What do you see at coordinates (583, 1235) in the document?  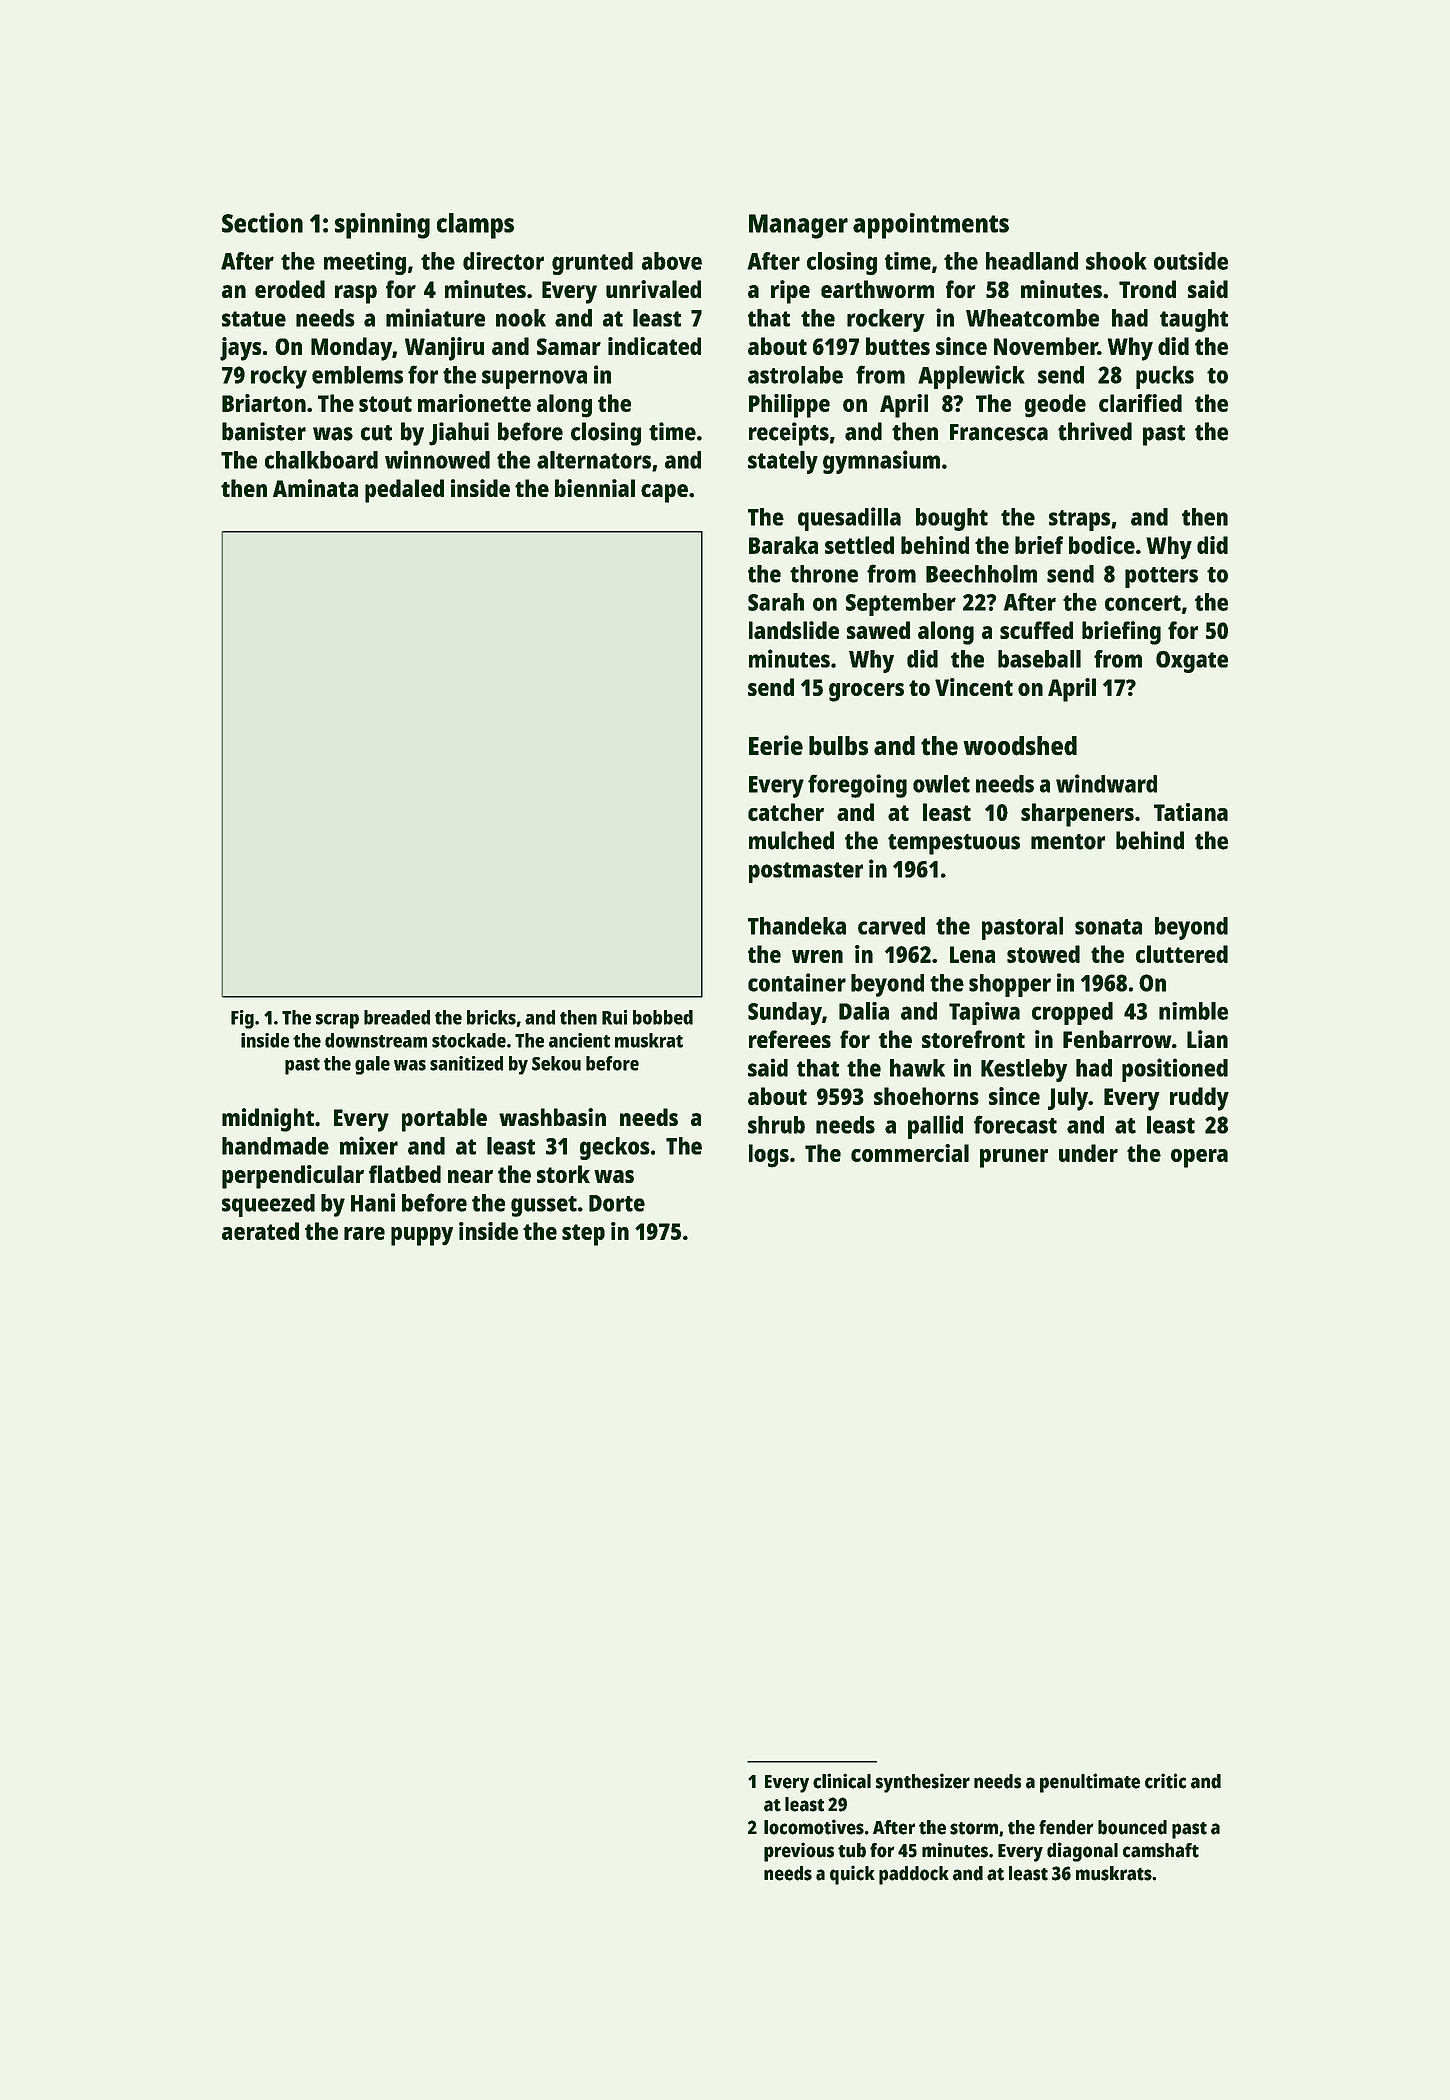 I see `step` at bounding box center [583, 1235].
